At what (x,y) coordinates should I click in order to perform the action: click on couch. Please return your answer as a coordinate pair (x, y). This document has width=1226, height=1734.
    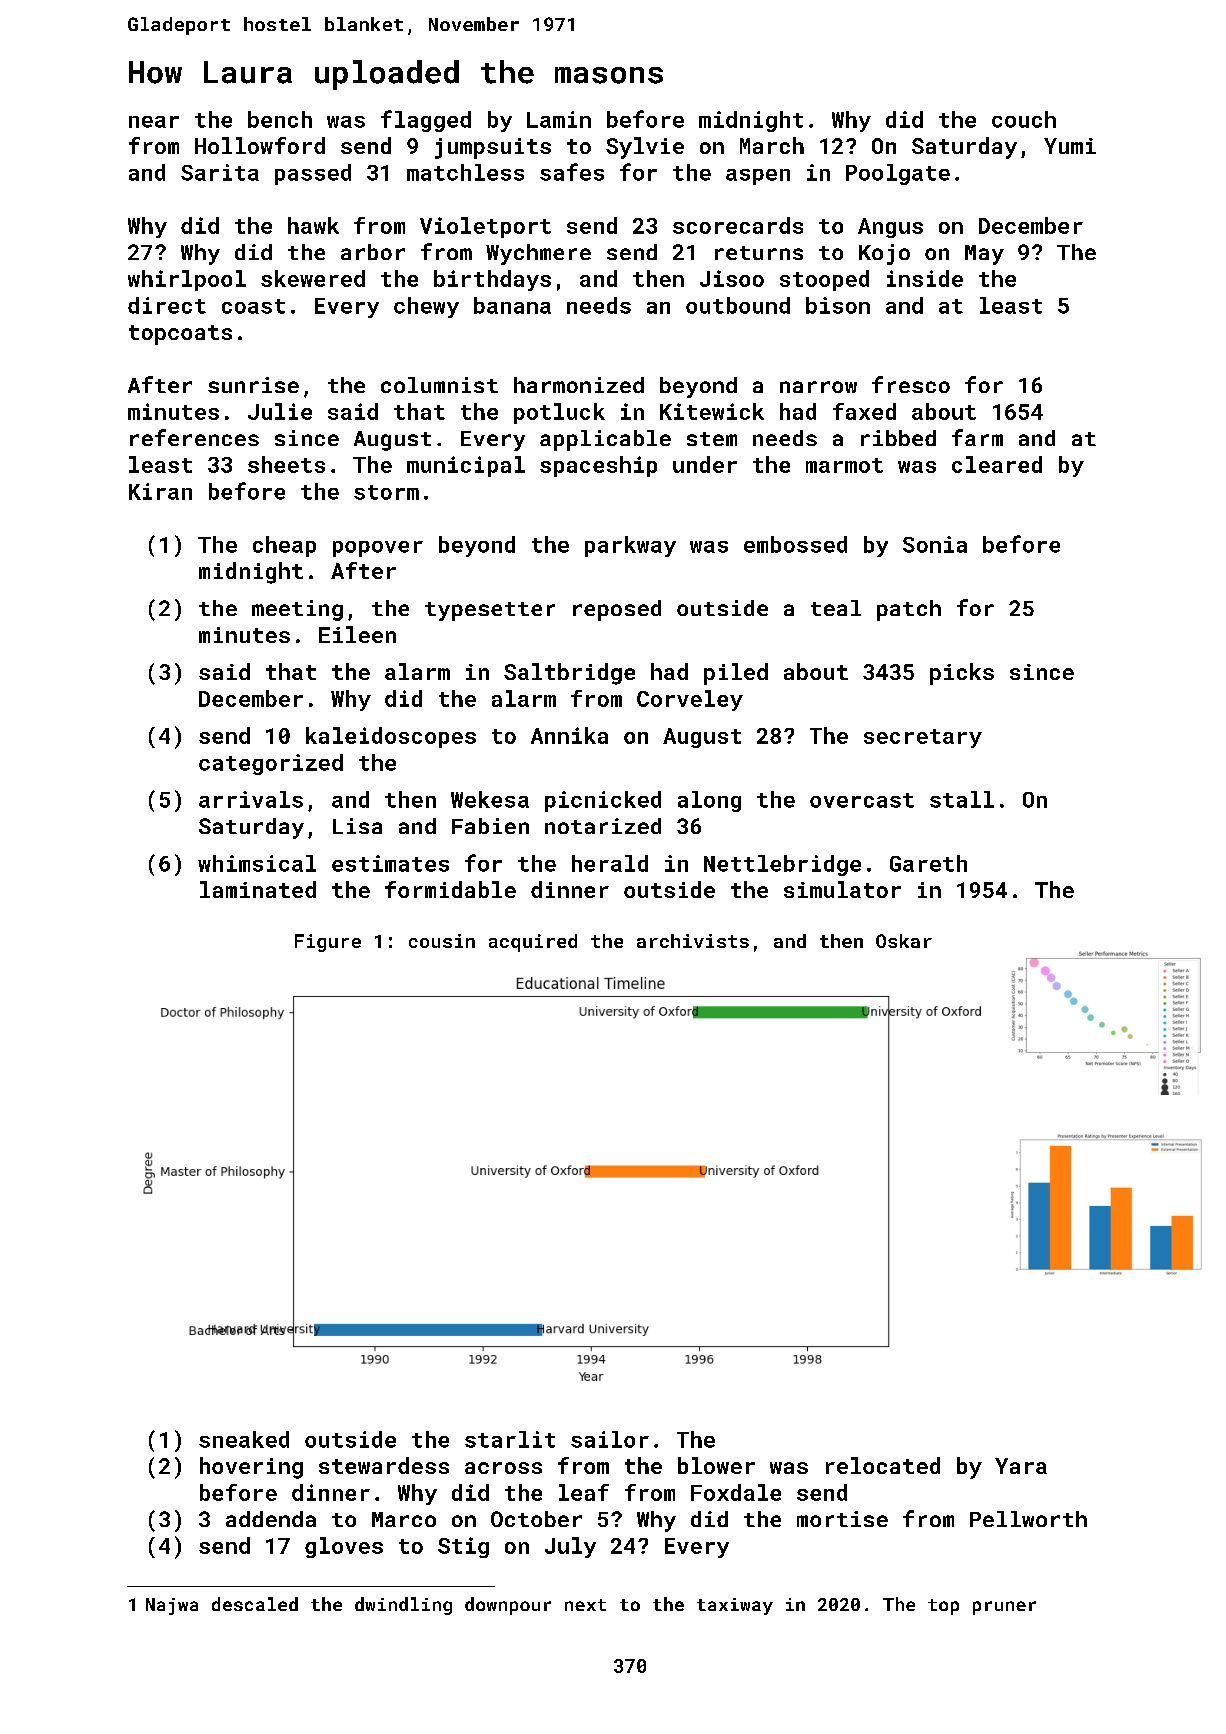
    Looking at the image, I should click on (1024, 119).
